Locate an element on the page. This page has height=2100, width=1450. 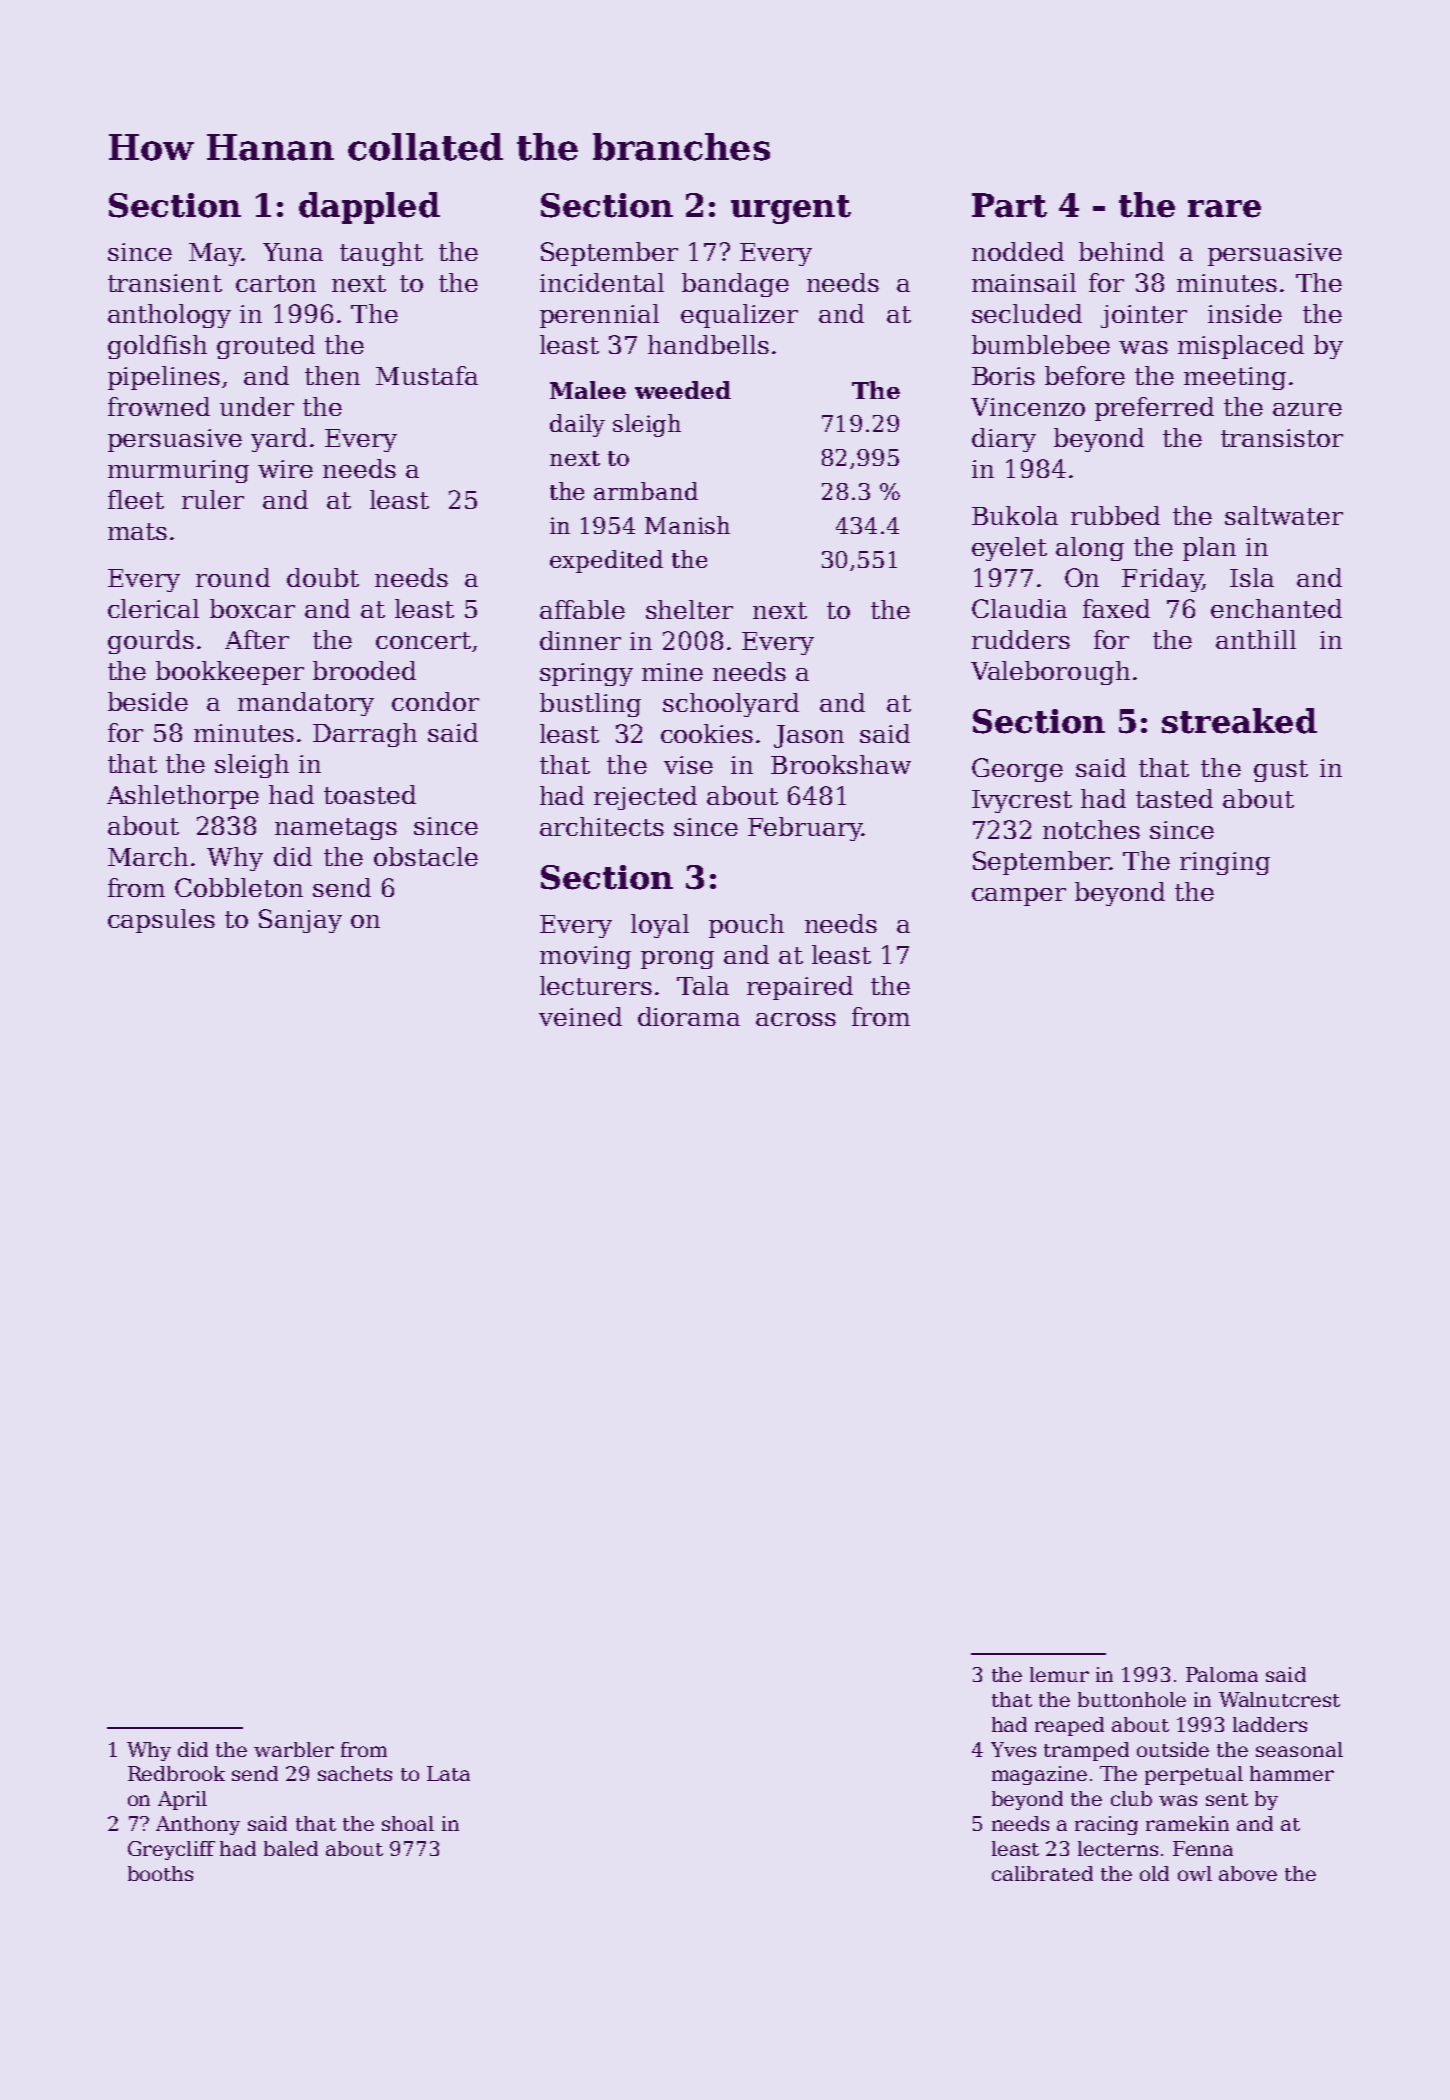
Brookshaw is located at coordinates (841, 764).
